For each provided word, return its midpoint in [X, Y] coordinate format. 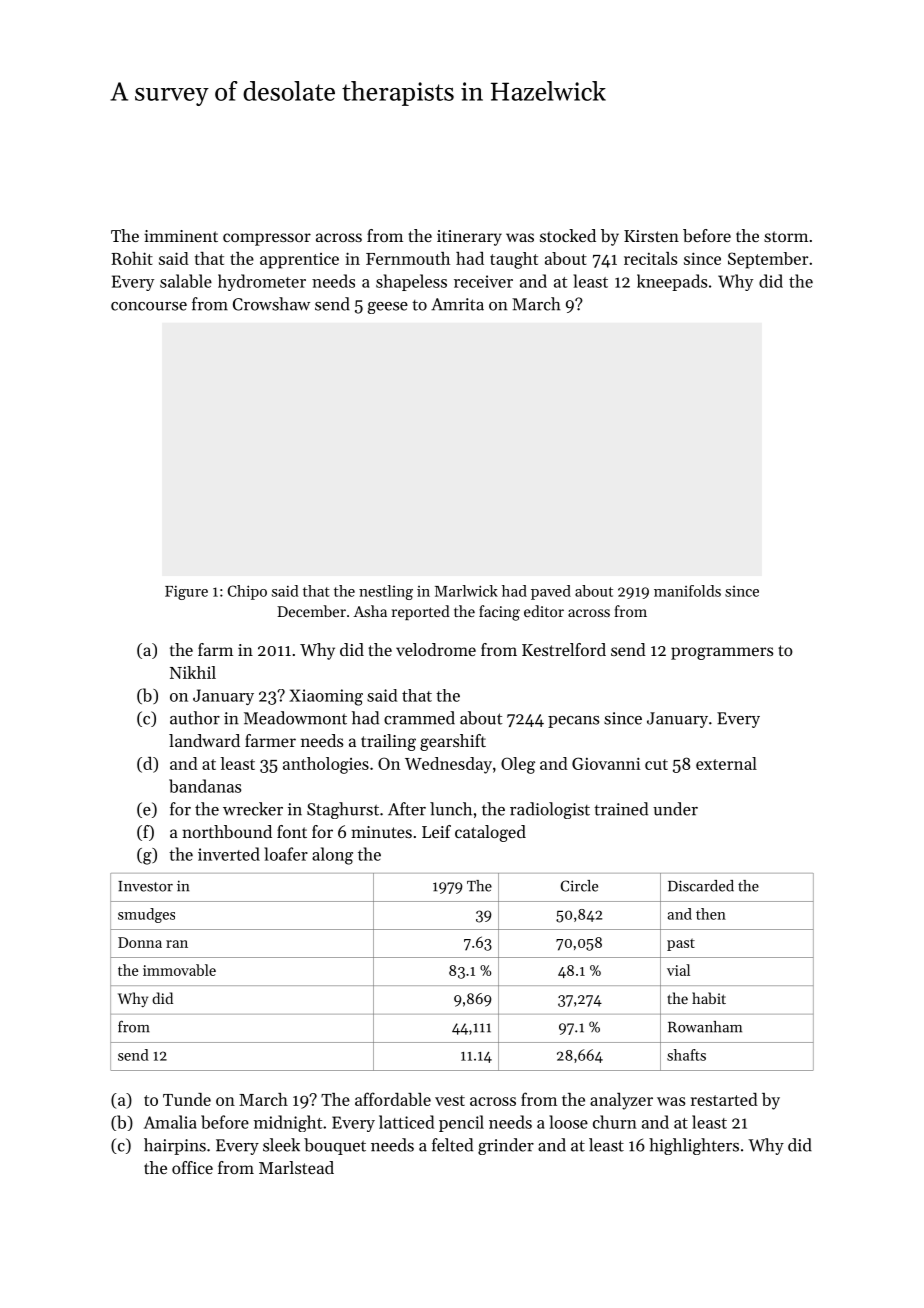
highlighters [694, 1146]
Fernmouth [408, 258]
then [711, 914]
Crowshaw [271, 304]
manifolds [687, 591]
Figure [186, 592]
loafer [286, 854]
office [192, 1167]
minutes [381, 832]
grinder [506, 1146]
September [768, 260]
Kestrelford [564, 649]
